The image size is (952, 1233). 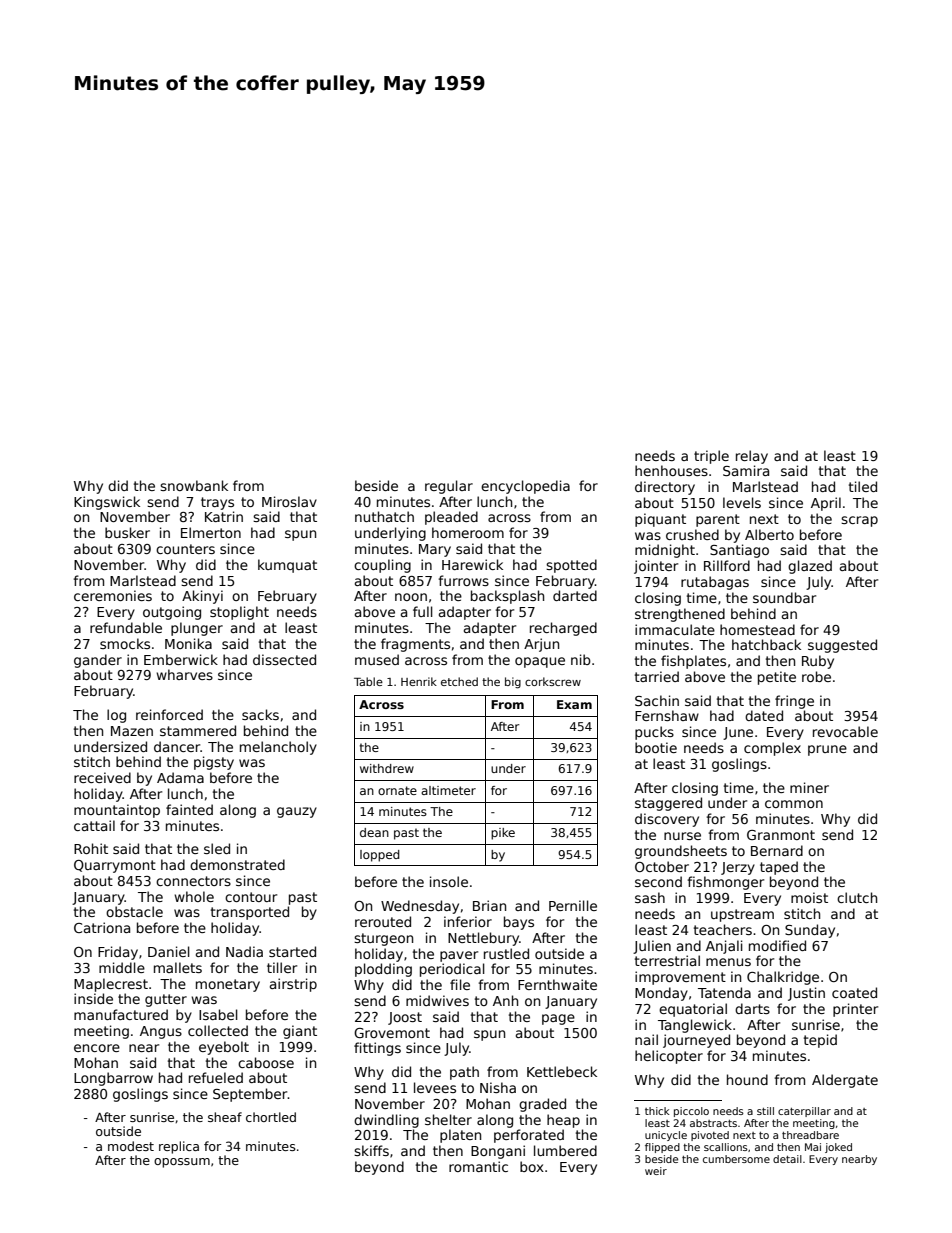 I want to click on noon, so click(x=411, y=597).
